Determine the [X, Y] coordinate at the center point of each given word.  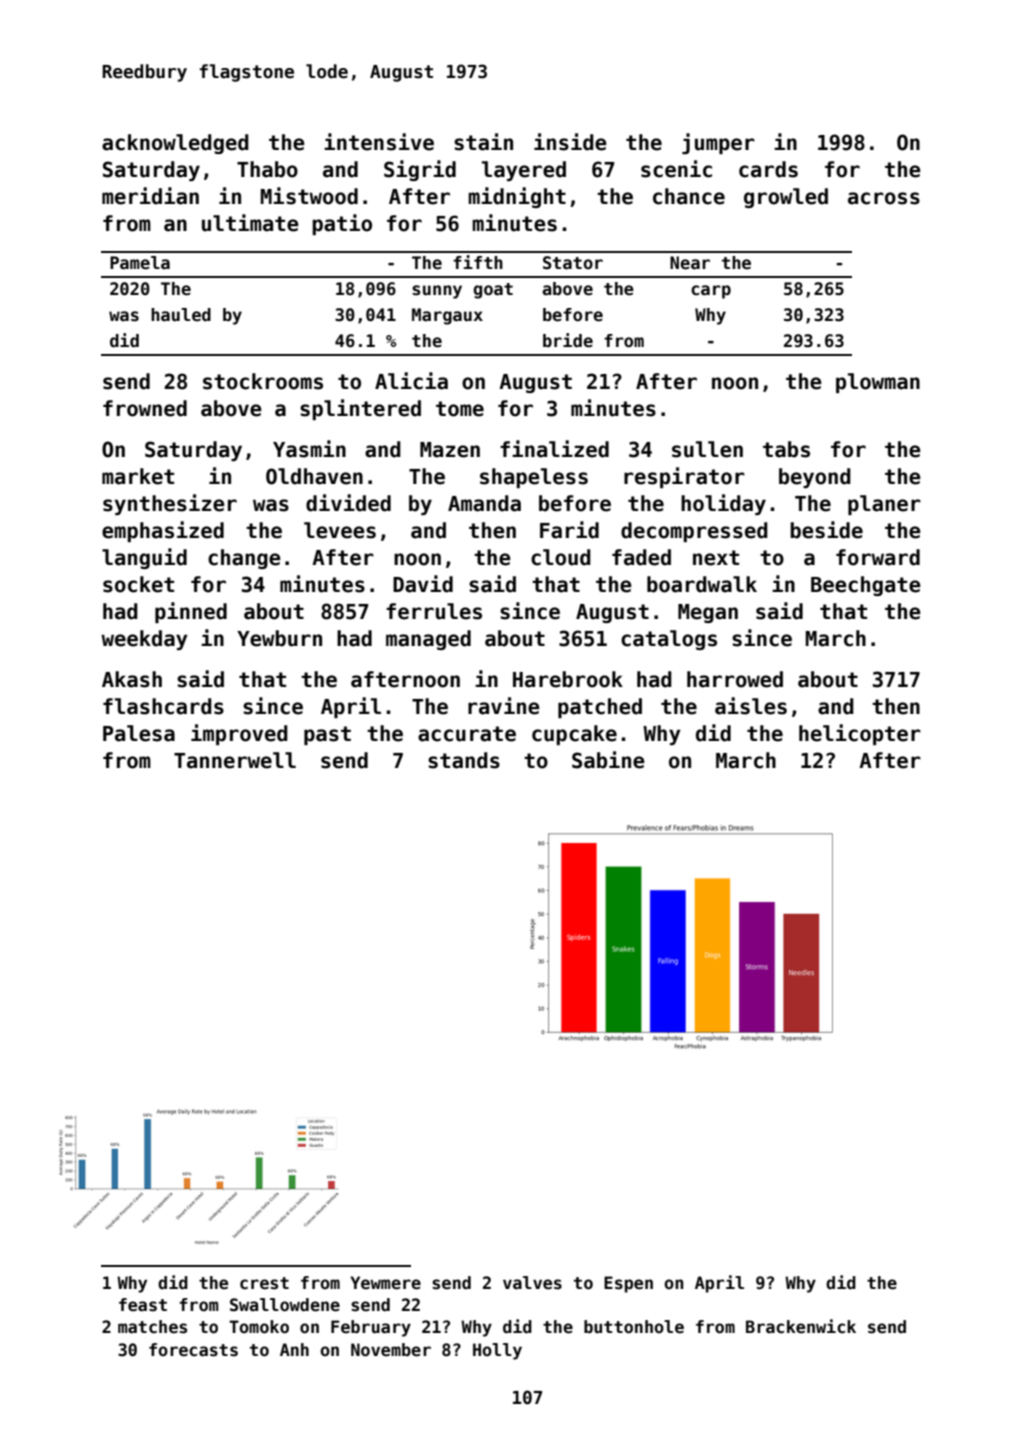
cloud [561, 557]
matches [152, 1327]
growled [786, 198]
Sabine [608, 760]
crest [264, 1283]
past [327, 735]
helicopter [860, 734]
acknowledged [175, 144]
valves [532, 1283]
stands [464, 760]
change [244, 559]
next [716, 558]
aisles [751, 706]
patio [342, 224]
